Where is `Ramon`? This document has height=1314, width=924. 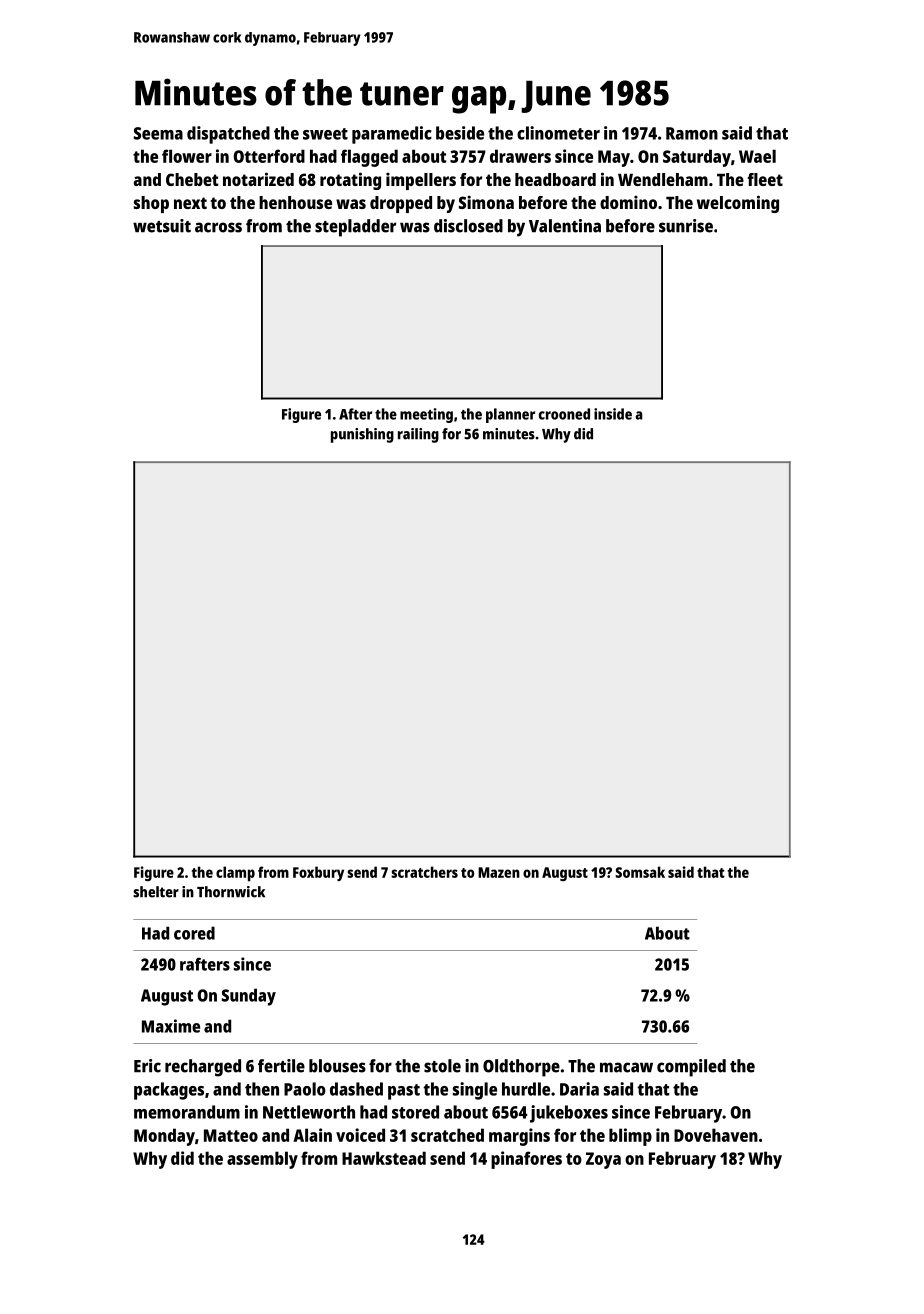 Ramon is located at coordinates (692, 133).
